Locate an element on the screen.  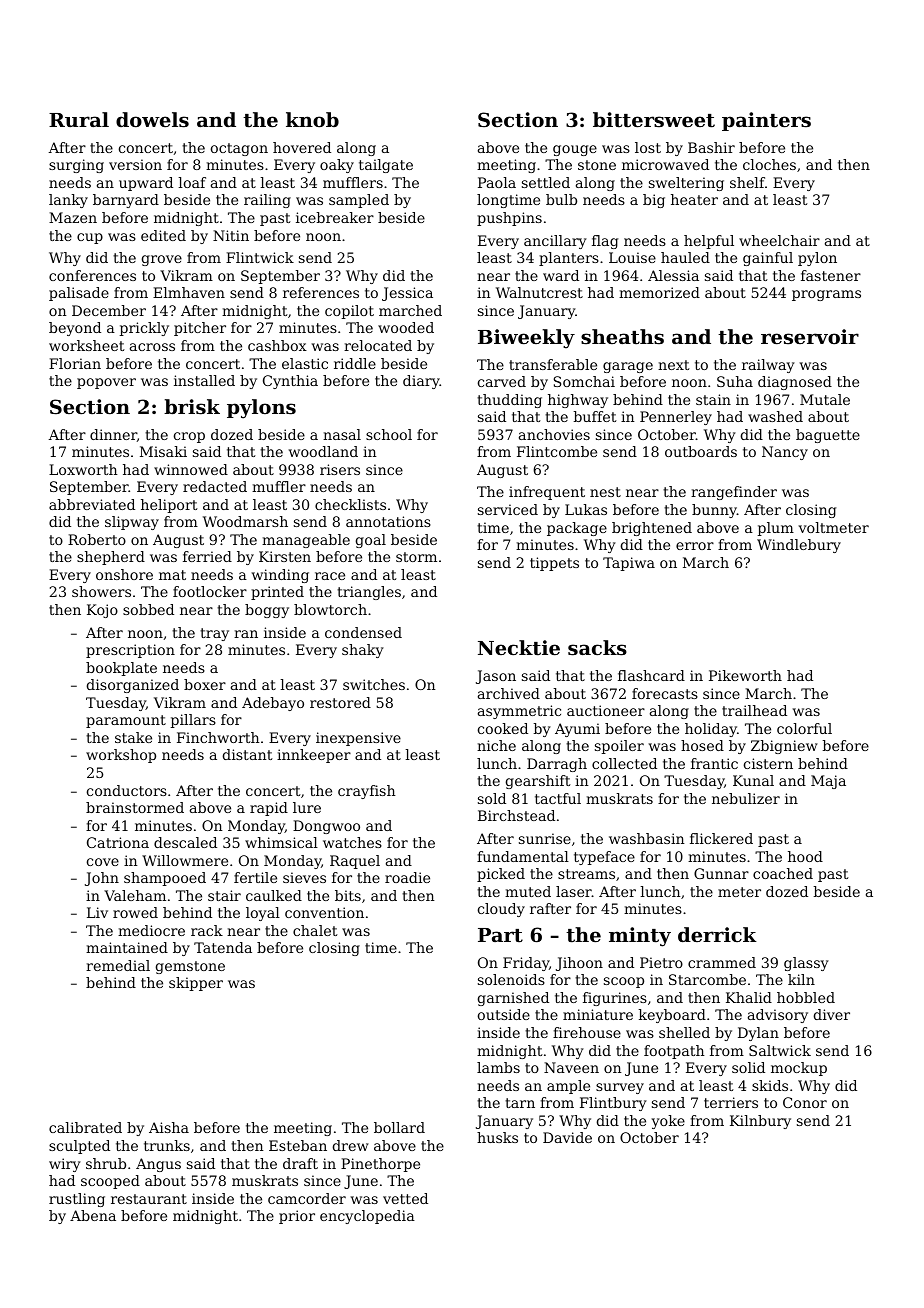
woodland is located at coordinates (323, 451).
